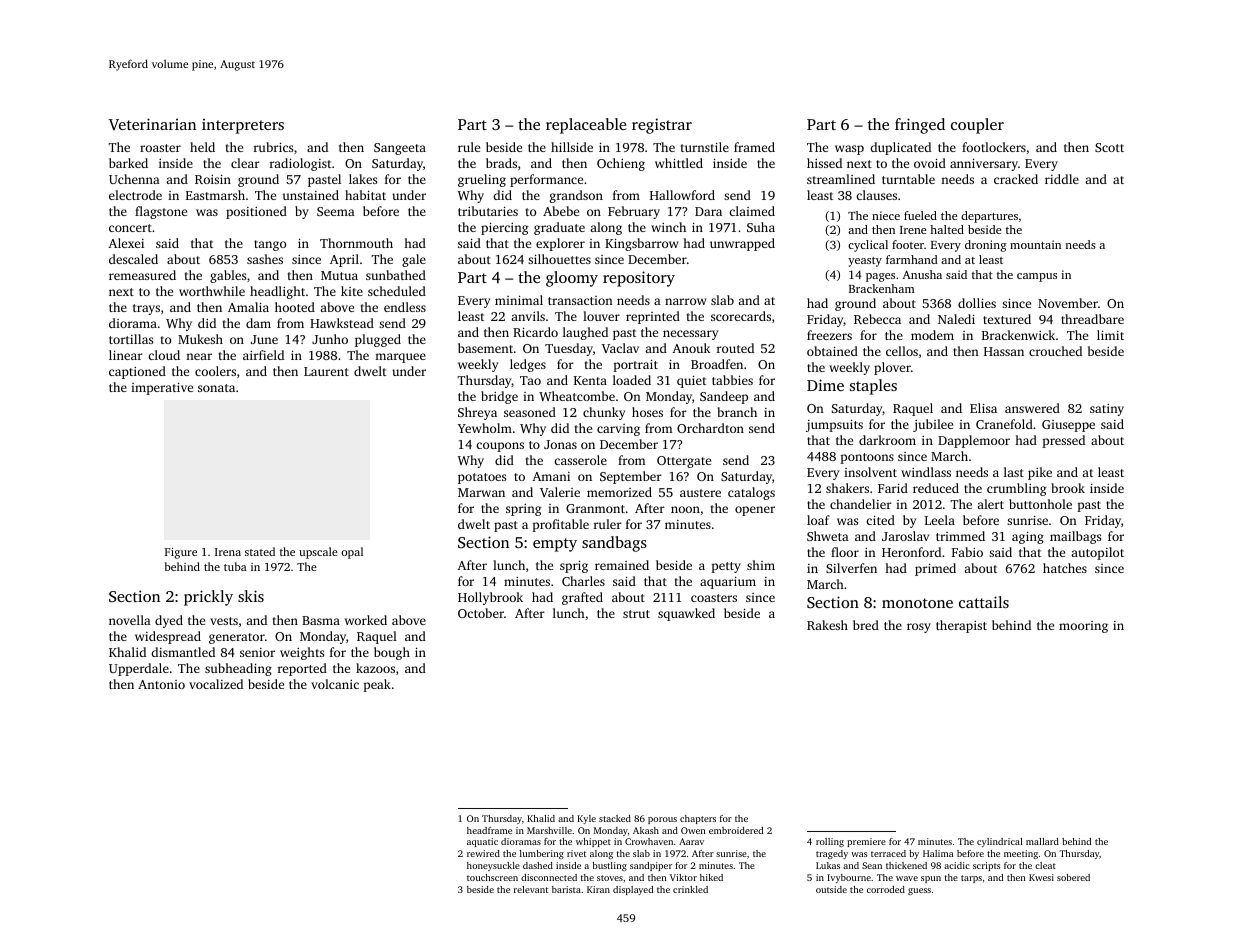  Describe the element at coordinates (977, 126) in the screenshot. I see `coupler` at that location.
